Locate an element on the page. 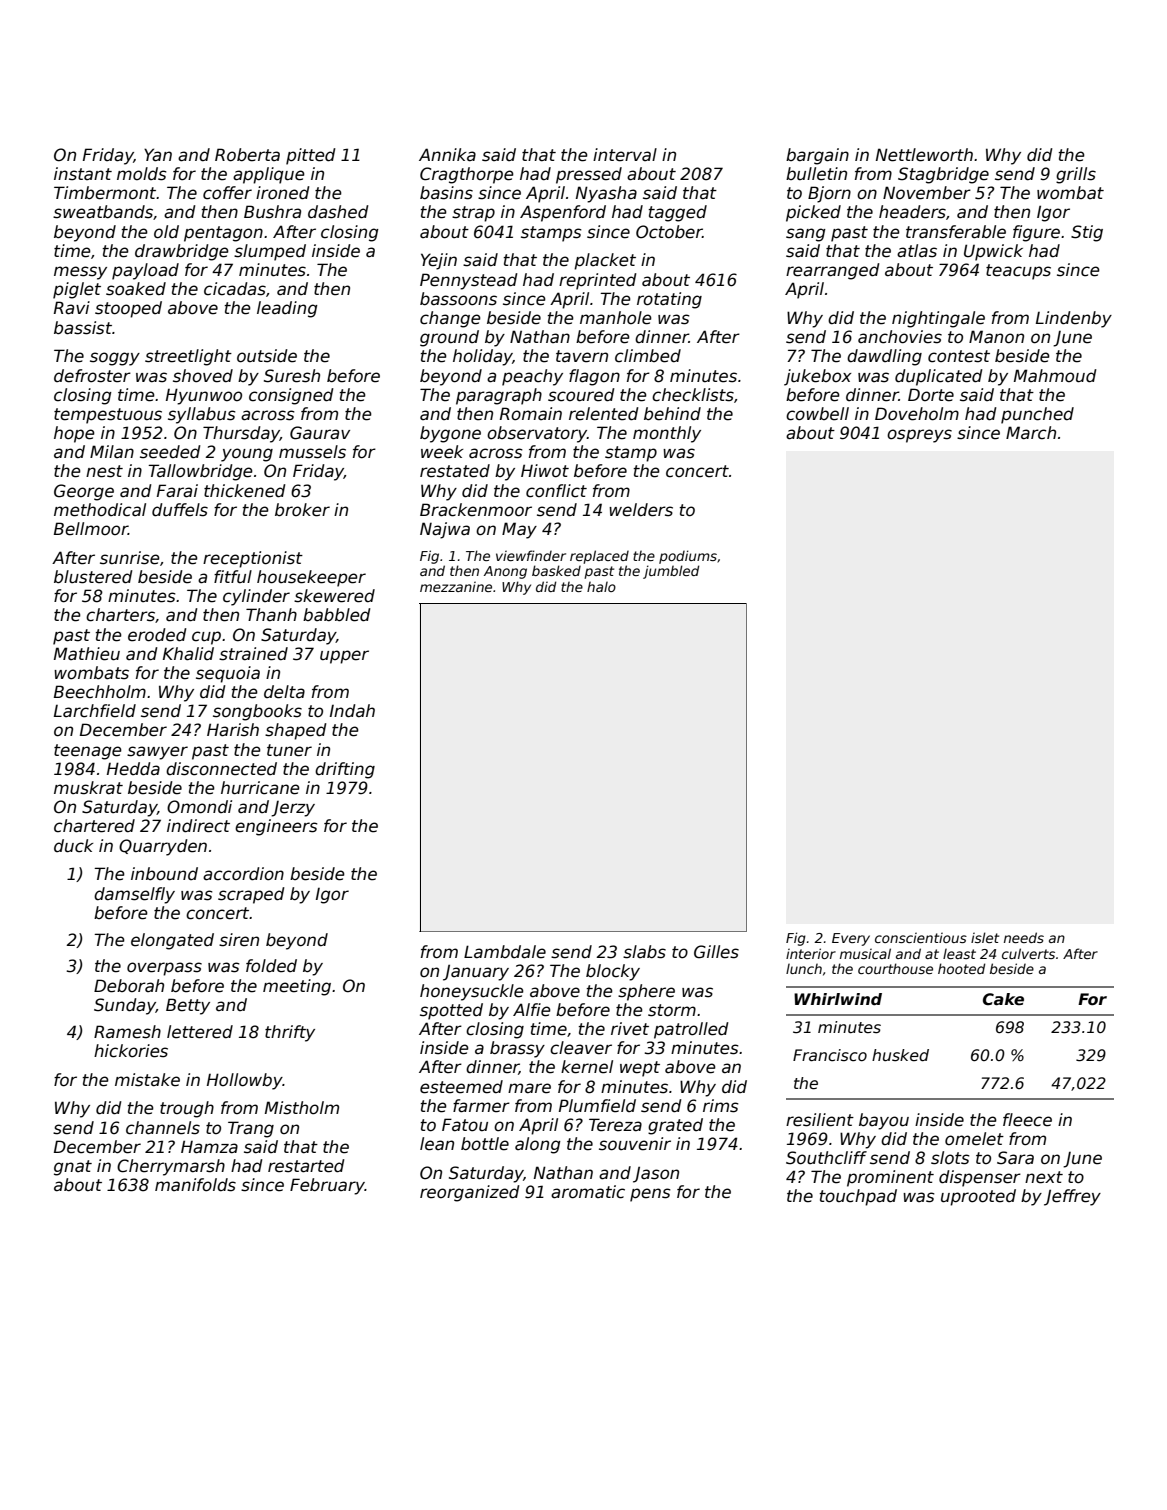  broker is located at coordinates (302, 510).
